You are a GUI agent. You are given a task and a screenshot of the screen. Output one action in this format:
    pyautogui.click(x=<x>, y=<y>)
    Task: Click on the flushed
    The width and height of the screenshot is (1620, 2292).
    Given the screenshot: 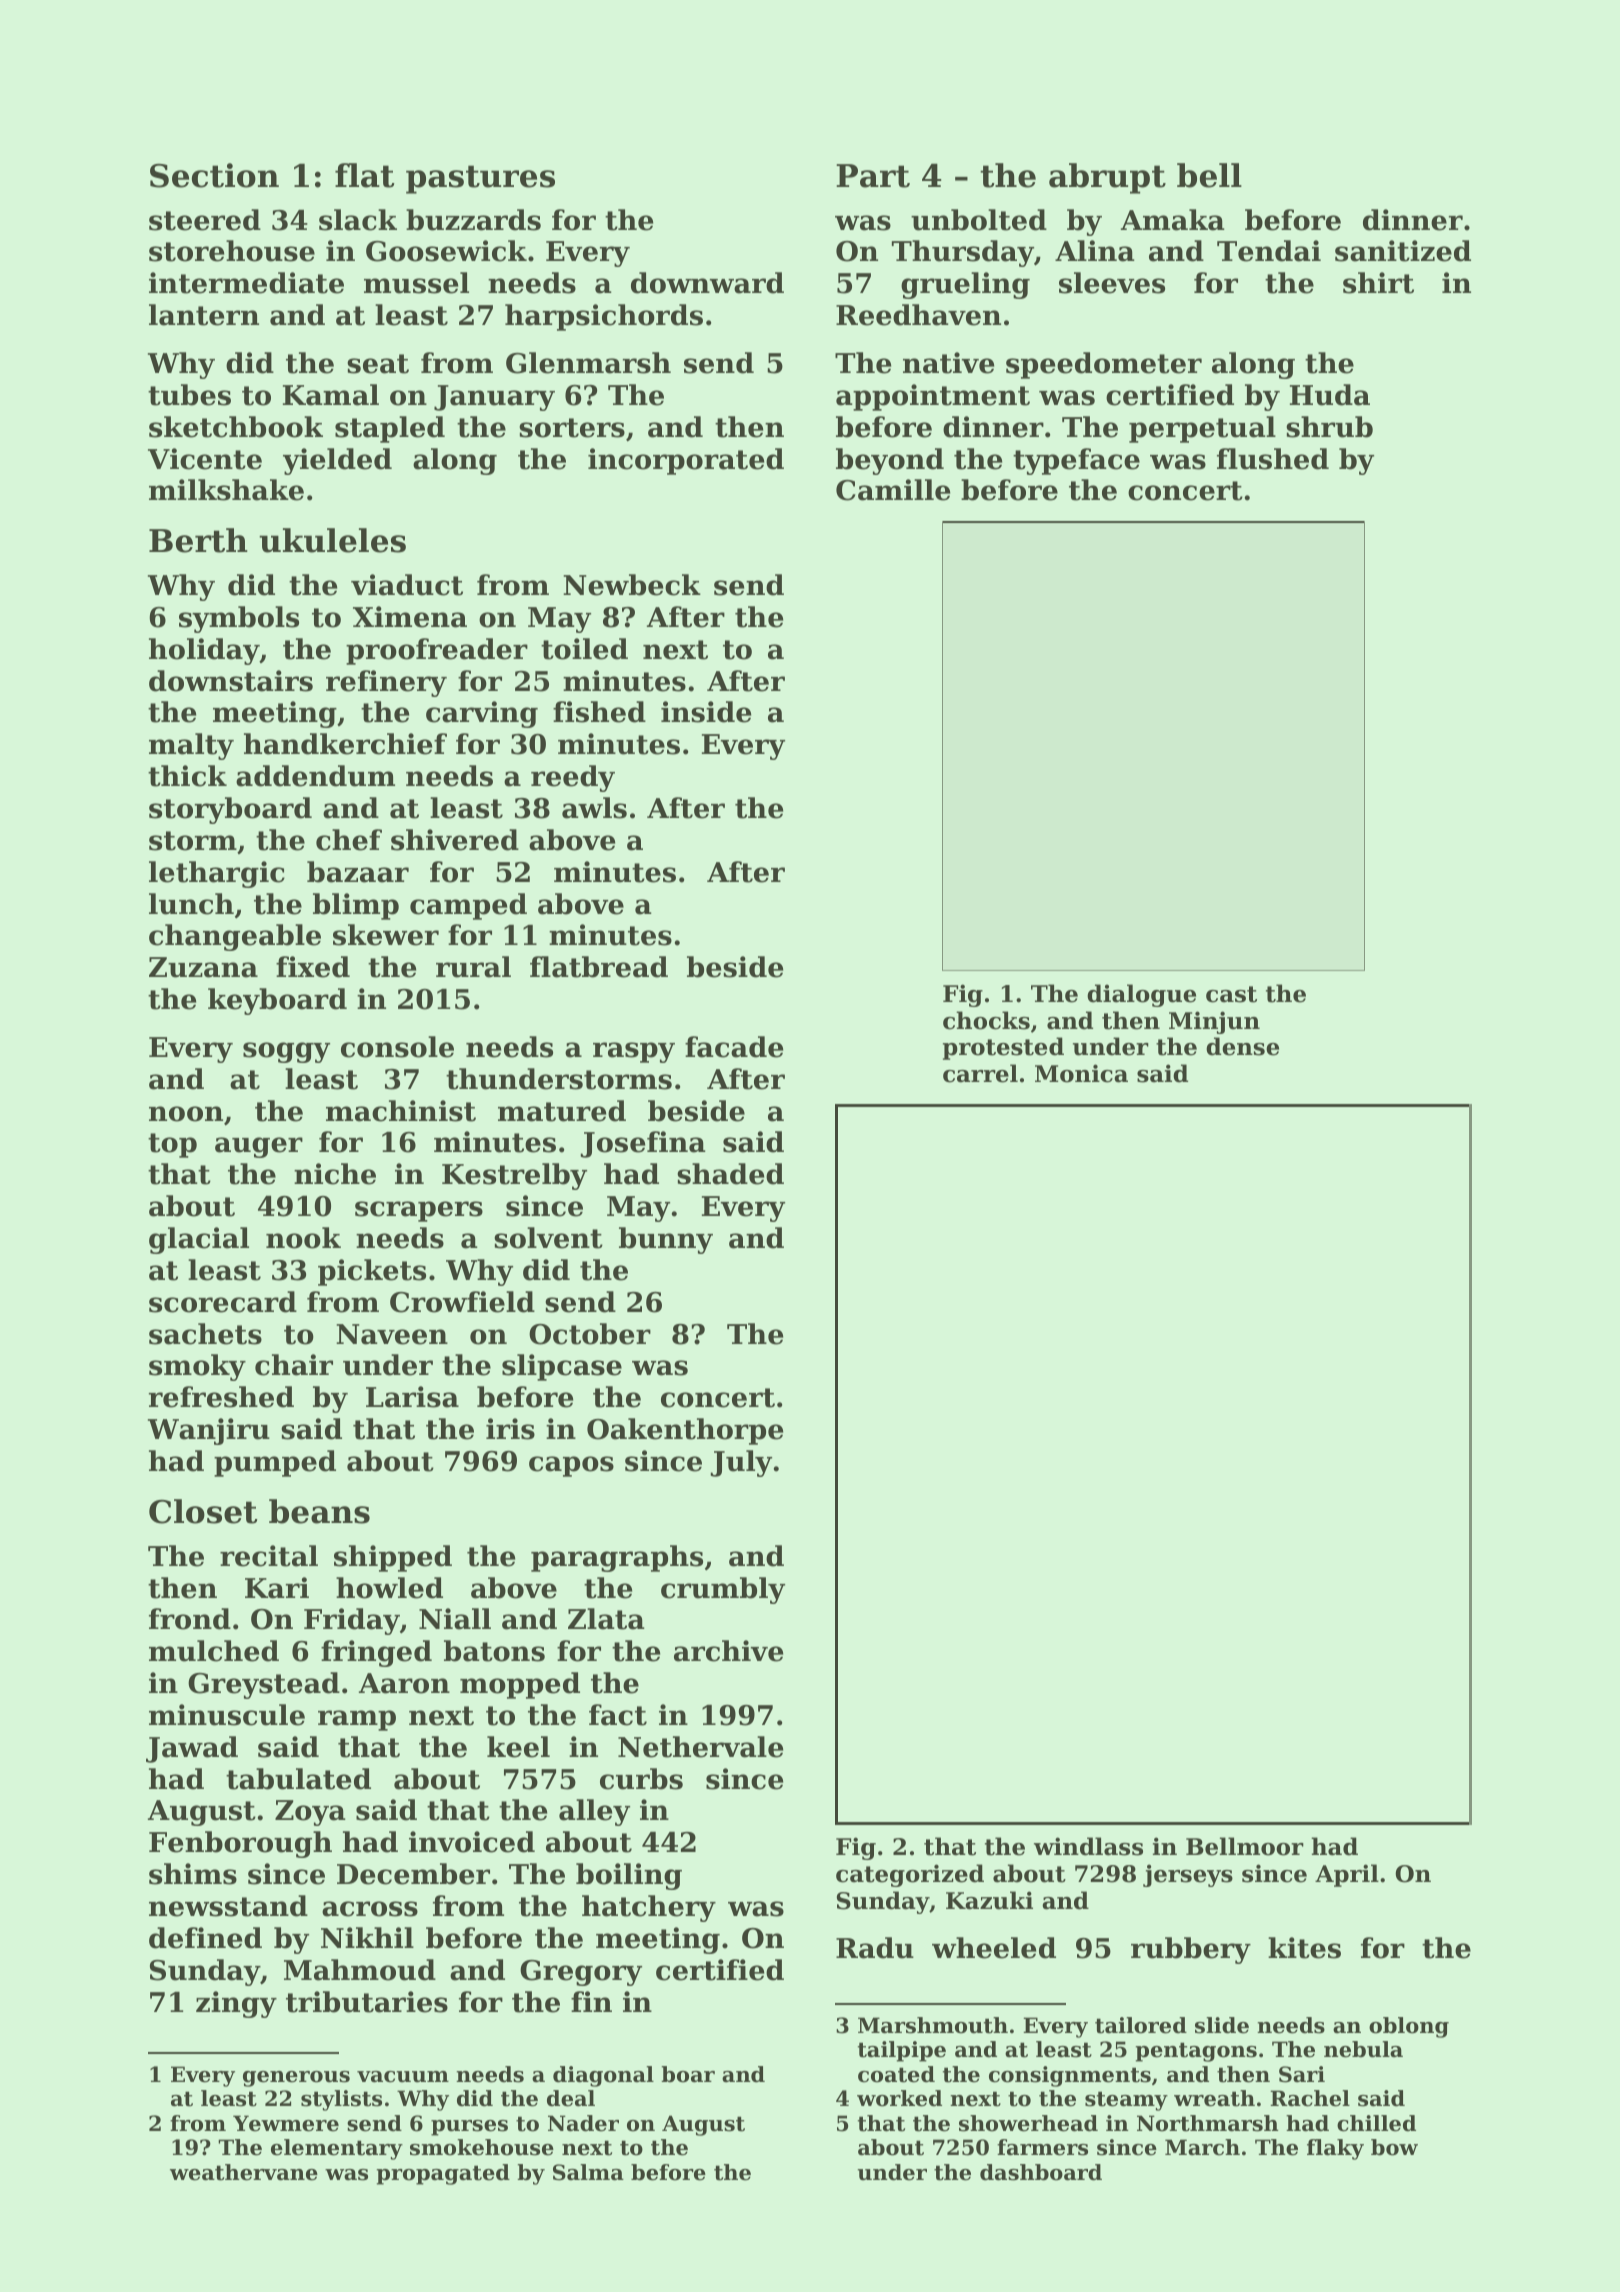 What is the action you would take?
    pyautogui.click(x=1273, y=459)
